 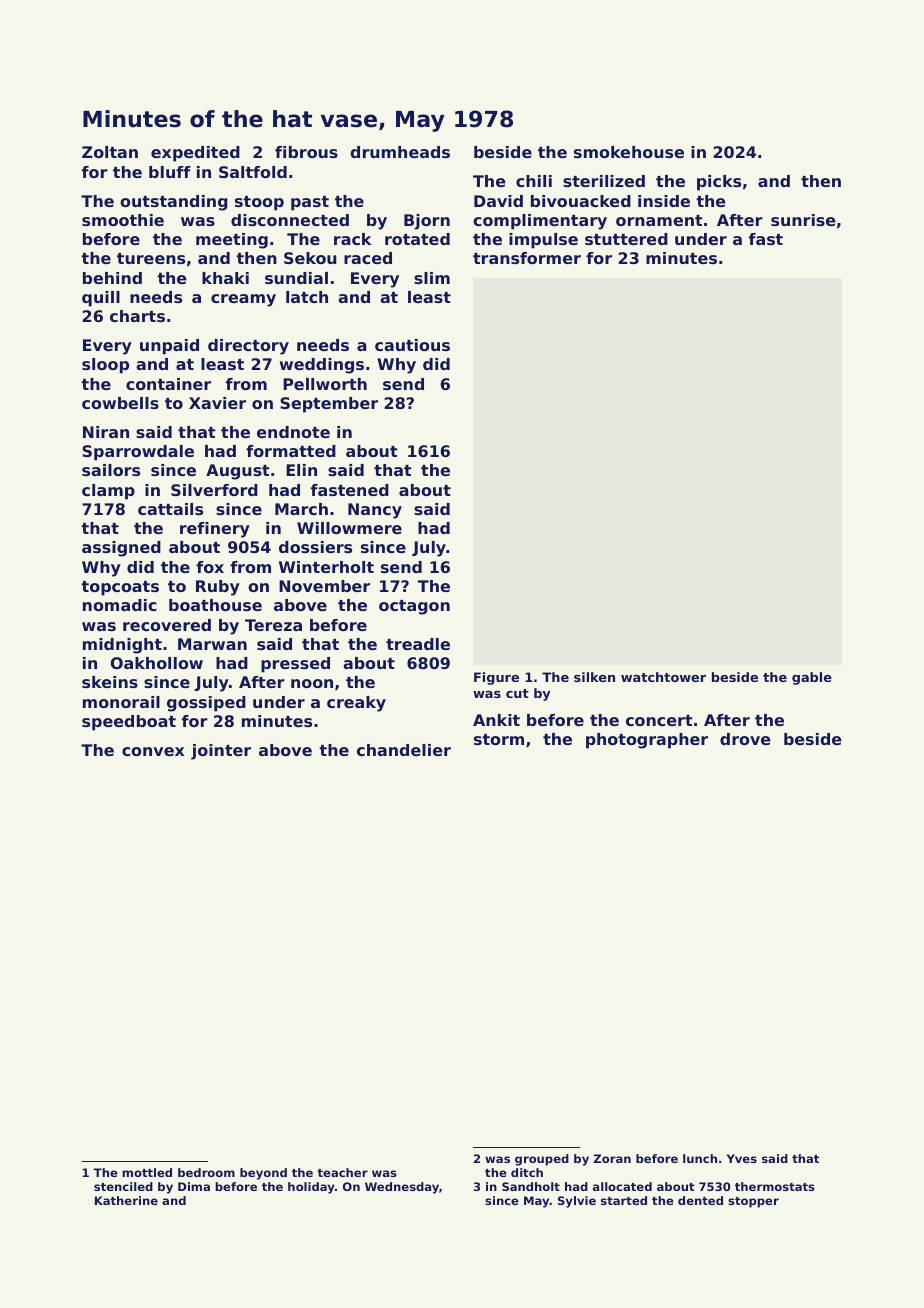 I want to click on gable, so click(x=812, y=678).
